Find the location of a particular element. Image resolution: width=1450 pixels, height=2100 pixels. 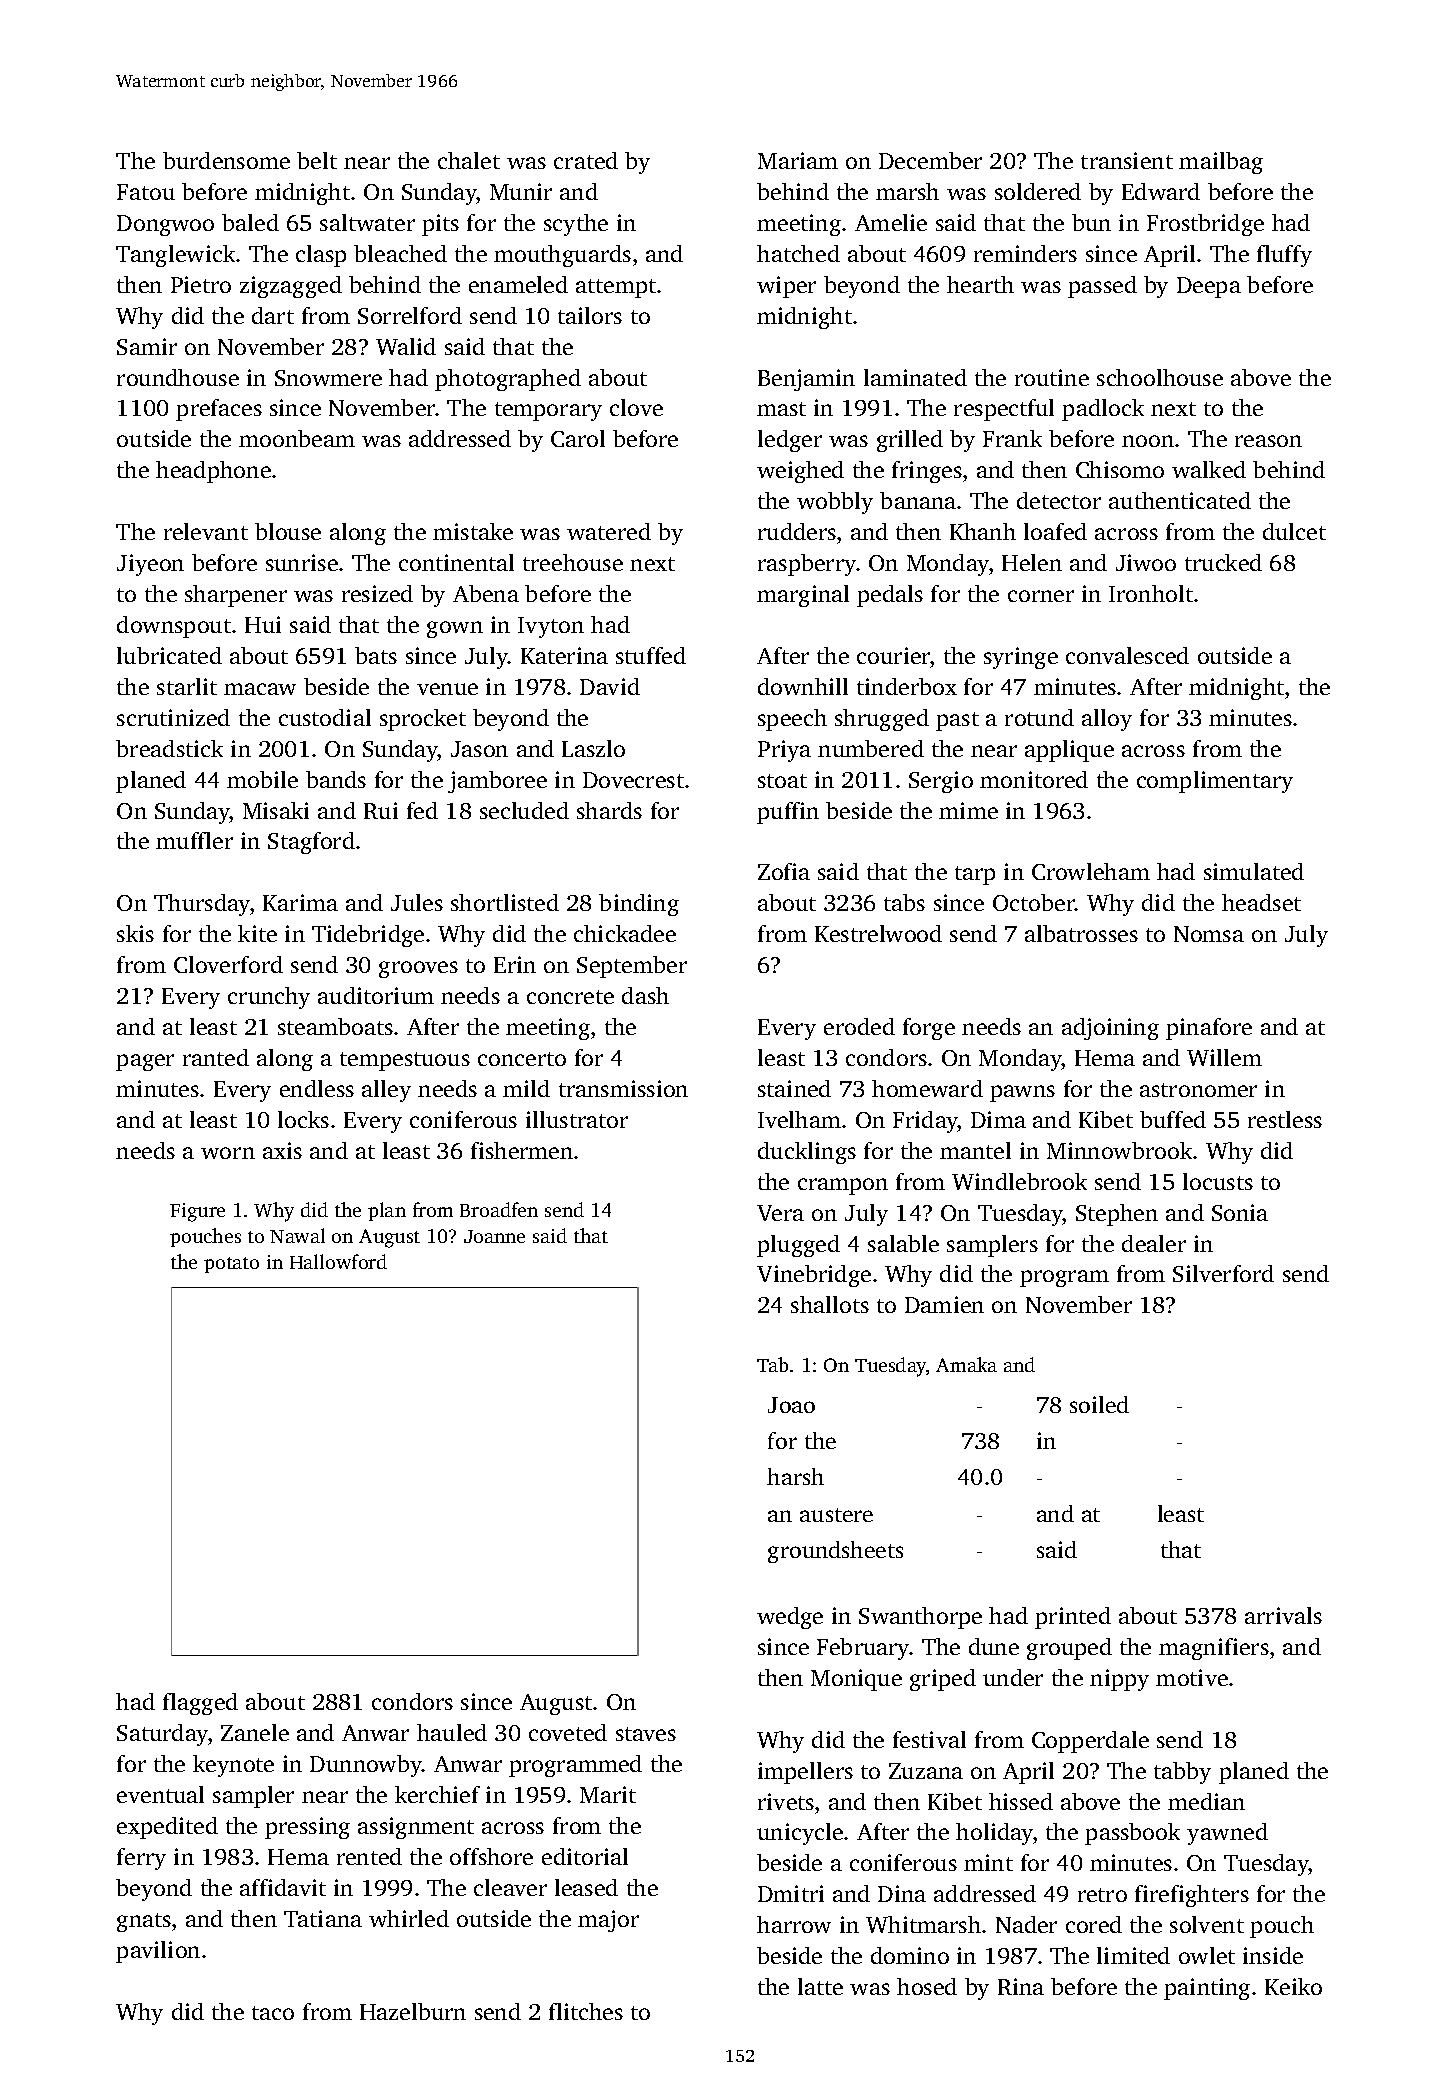

Pietro is located at coordinates (201, 284).
